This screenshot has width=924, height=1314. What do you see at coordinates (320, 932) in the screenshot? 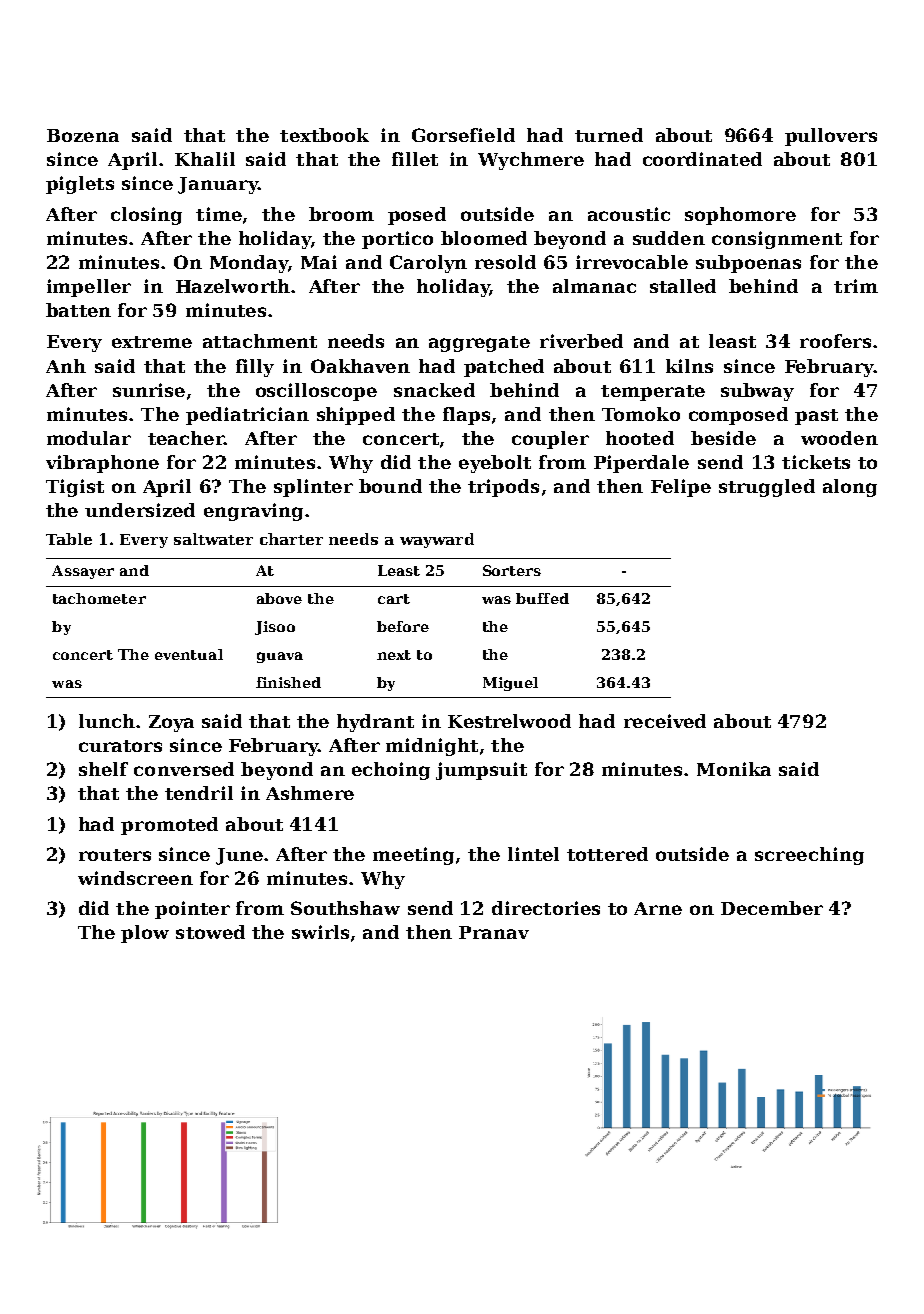
I see `swirls` at bounding box center [320, 932].
